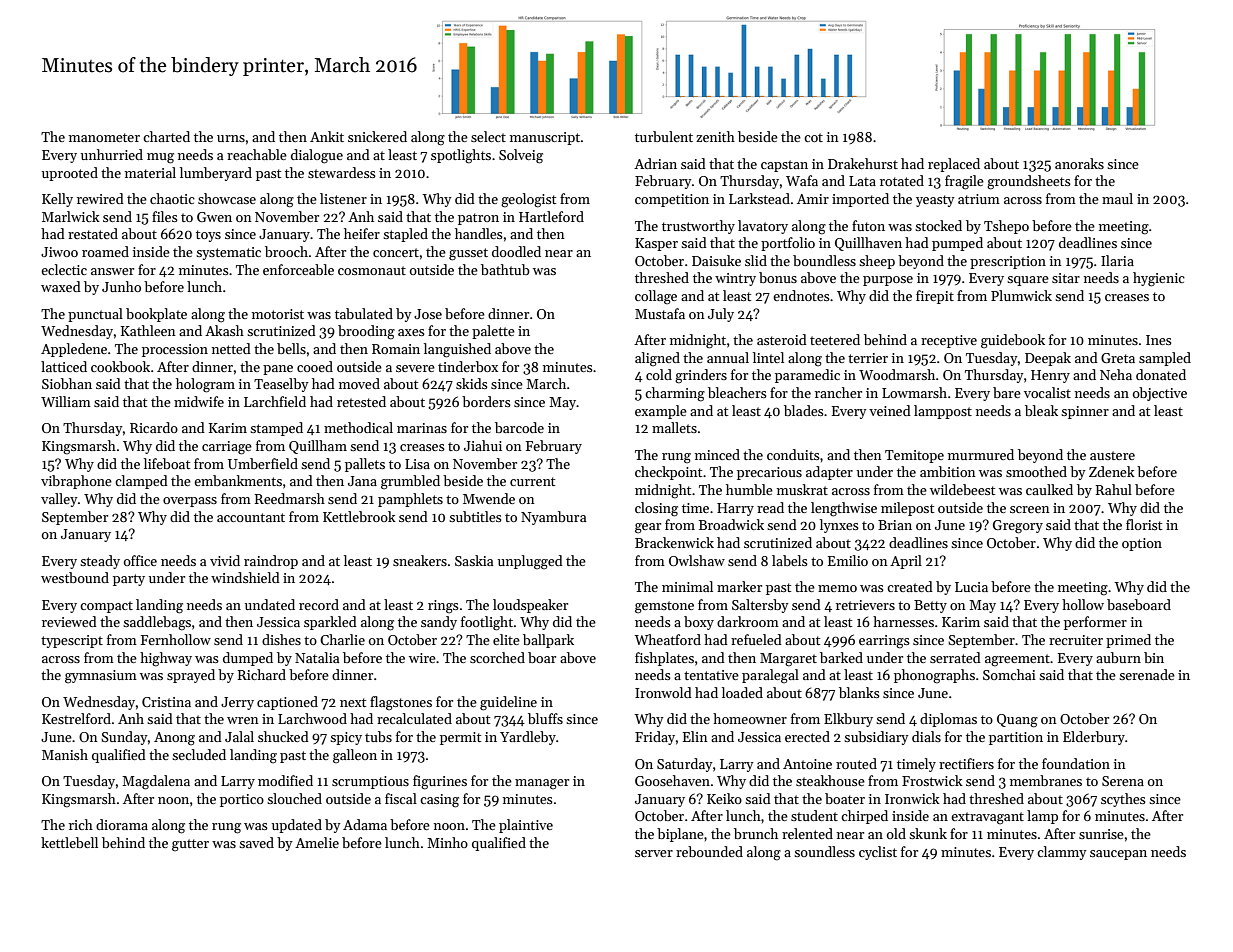 The width and height of the page is (1233, 952). Describe the element at coordinates (1016, 738) in the page. I see `partition` at that location.
